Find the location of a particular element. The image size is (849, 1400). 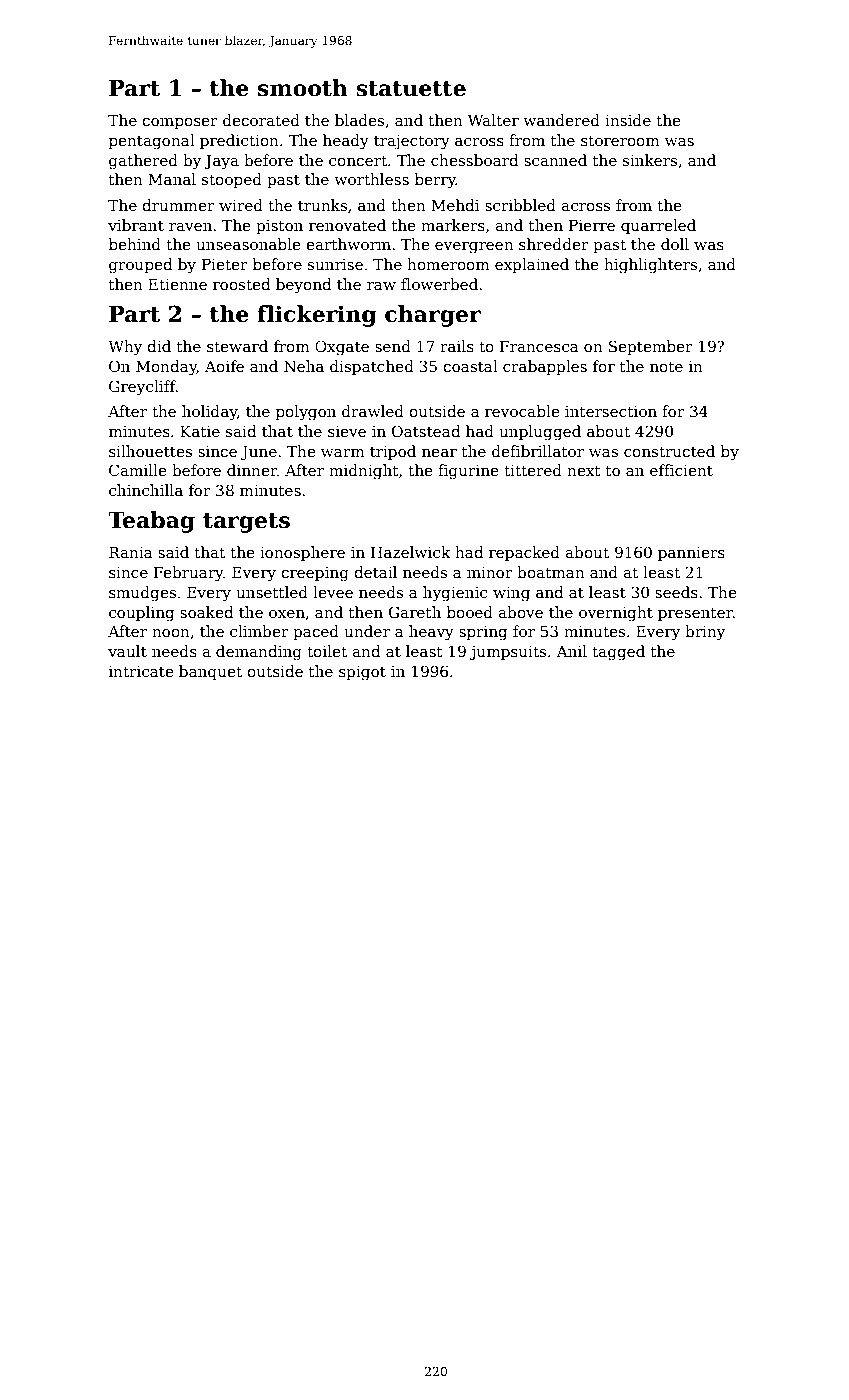

chinchilla is located at coordinates (146, 490).
